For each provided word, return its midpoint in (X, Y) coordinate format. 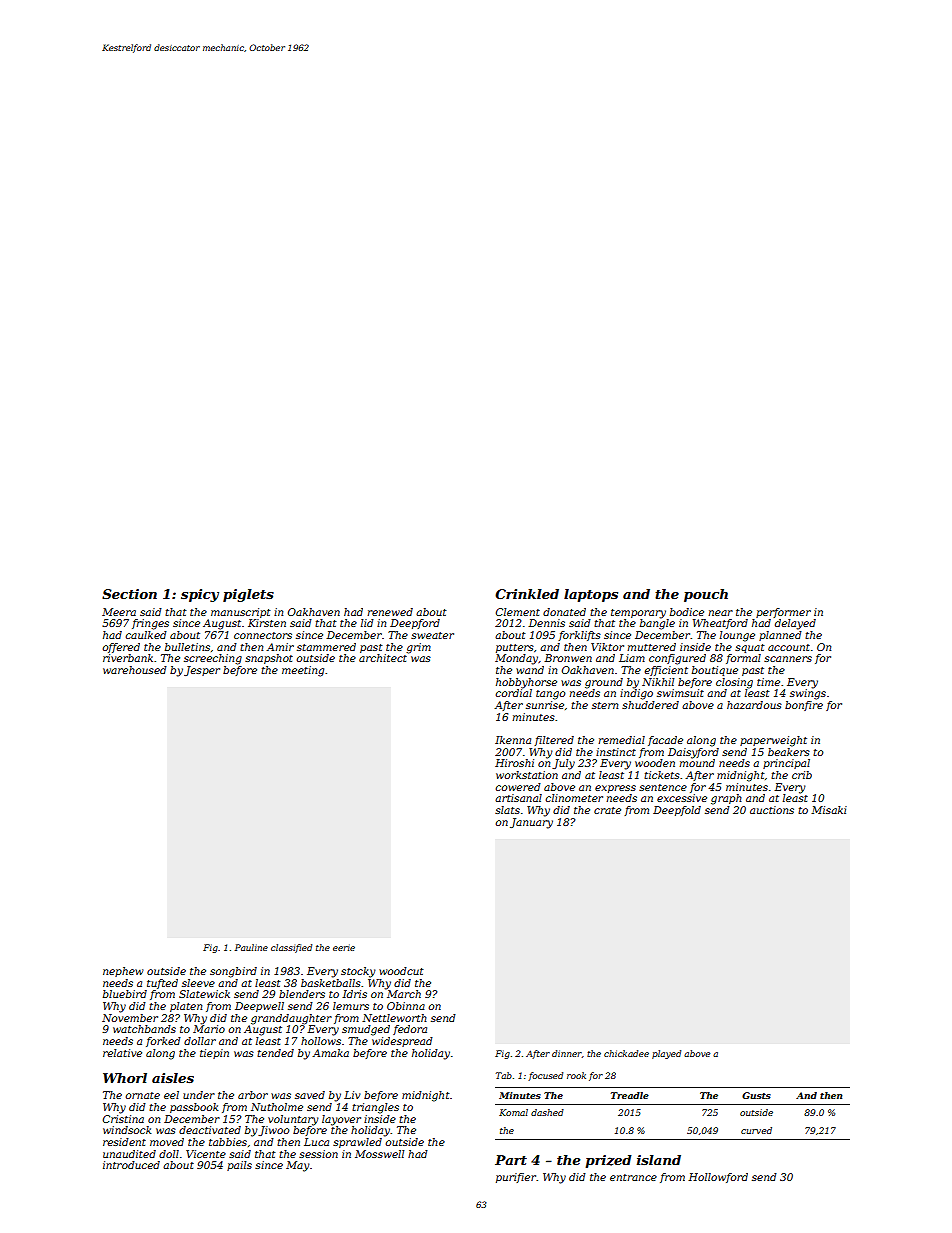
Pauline (251, 947)
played (666, 1054)
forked (163, 1042)
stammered (326, 647)
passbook (194, 1108)
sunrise (545, 705)
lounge (737, 636)
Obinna (406, 1006)
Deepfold (677, 811)
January (531, 823)
